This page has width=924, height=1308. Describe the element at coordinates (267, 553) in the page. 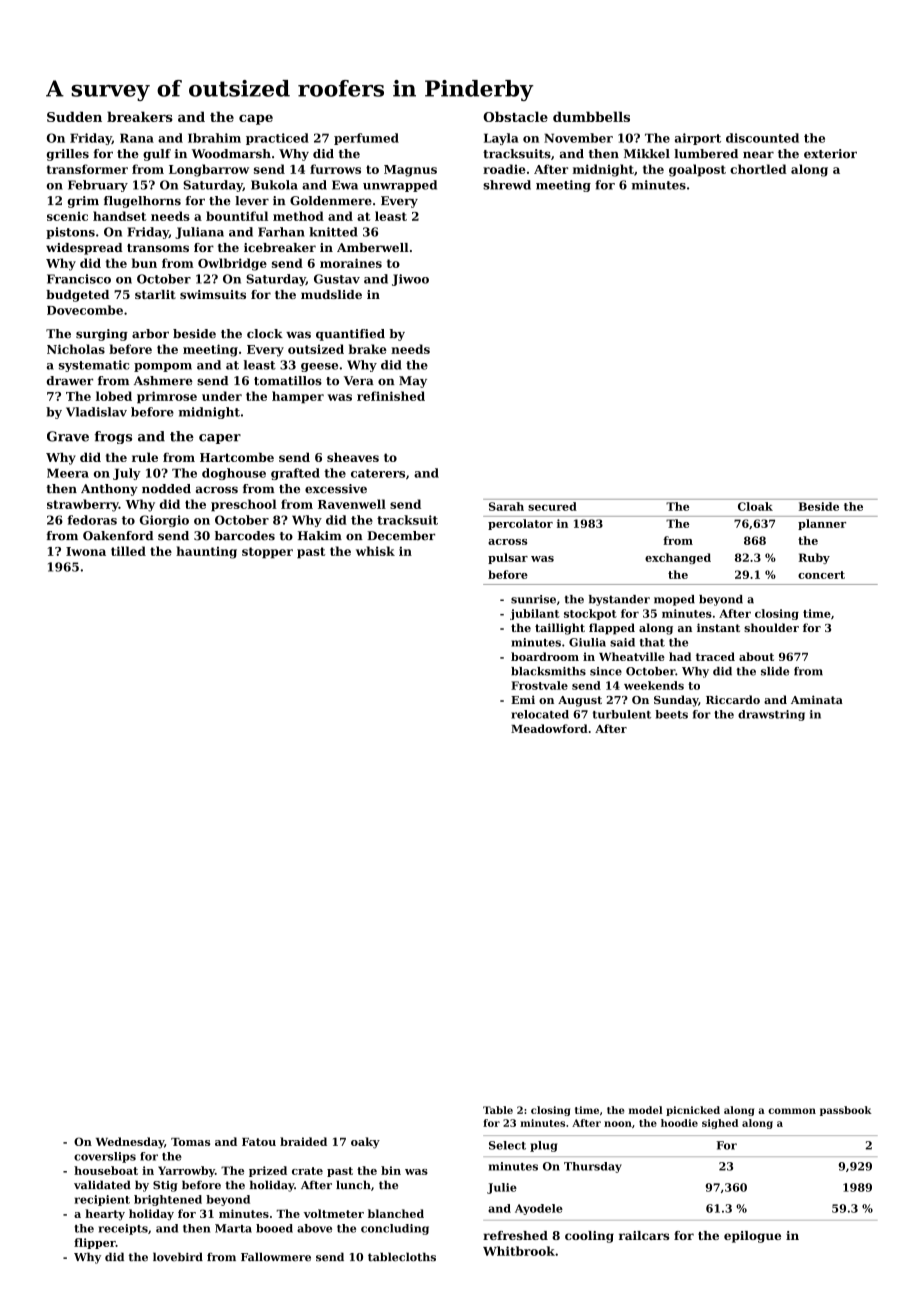

I see `stopper` at that location.
